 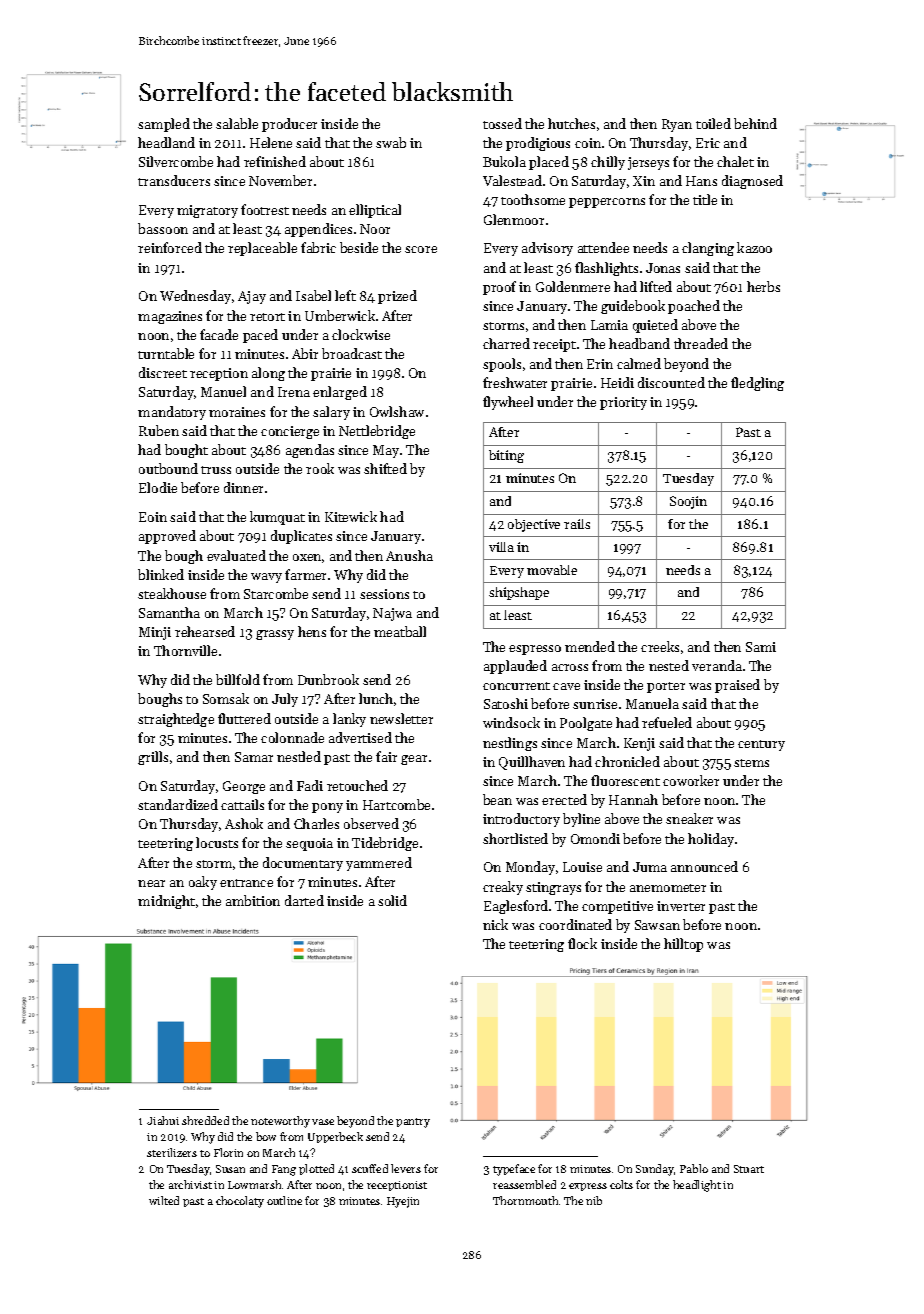 What do you see at coordinates (164, 1200) in the screenshot?
I see `wilted` at bounding box center [164, 1200].
